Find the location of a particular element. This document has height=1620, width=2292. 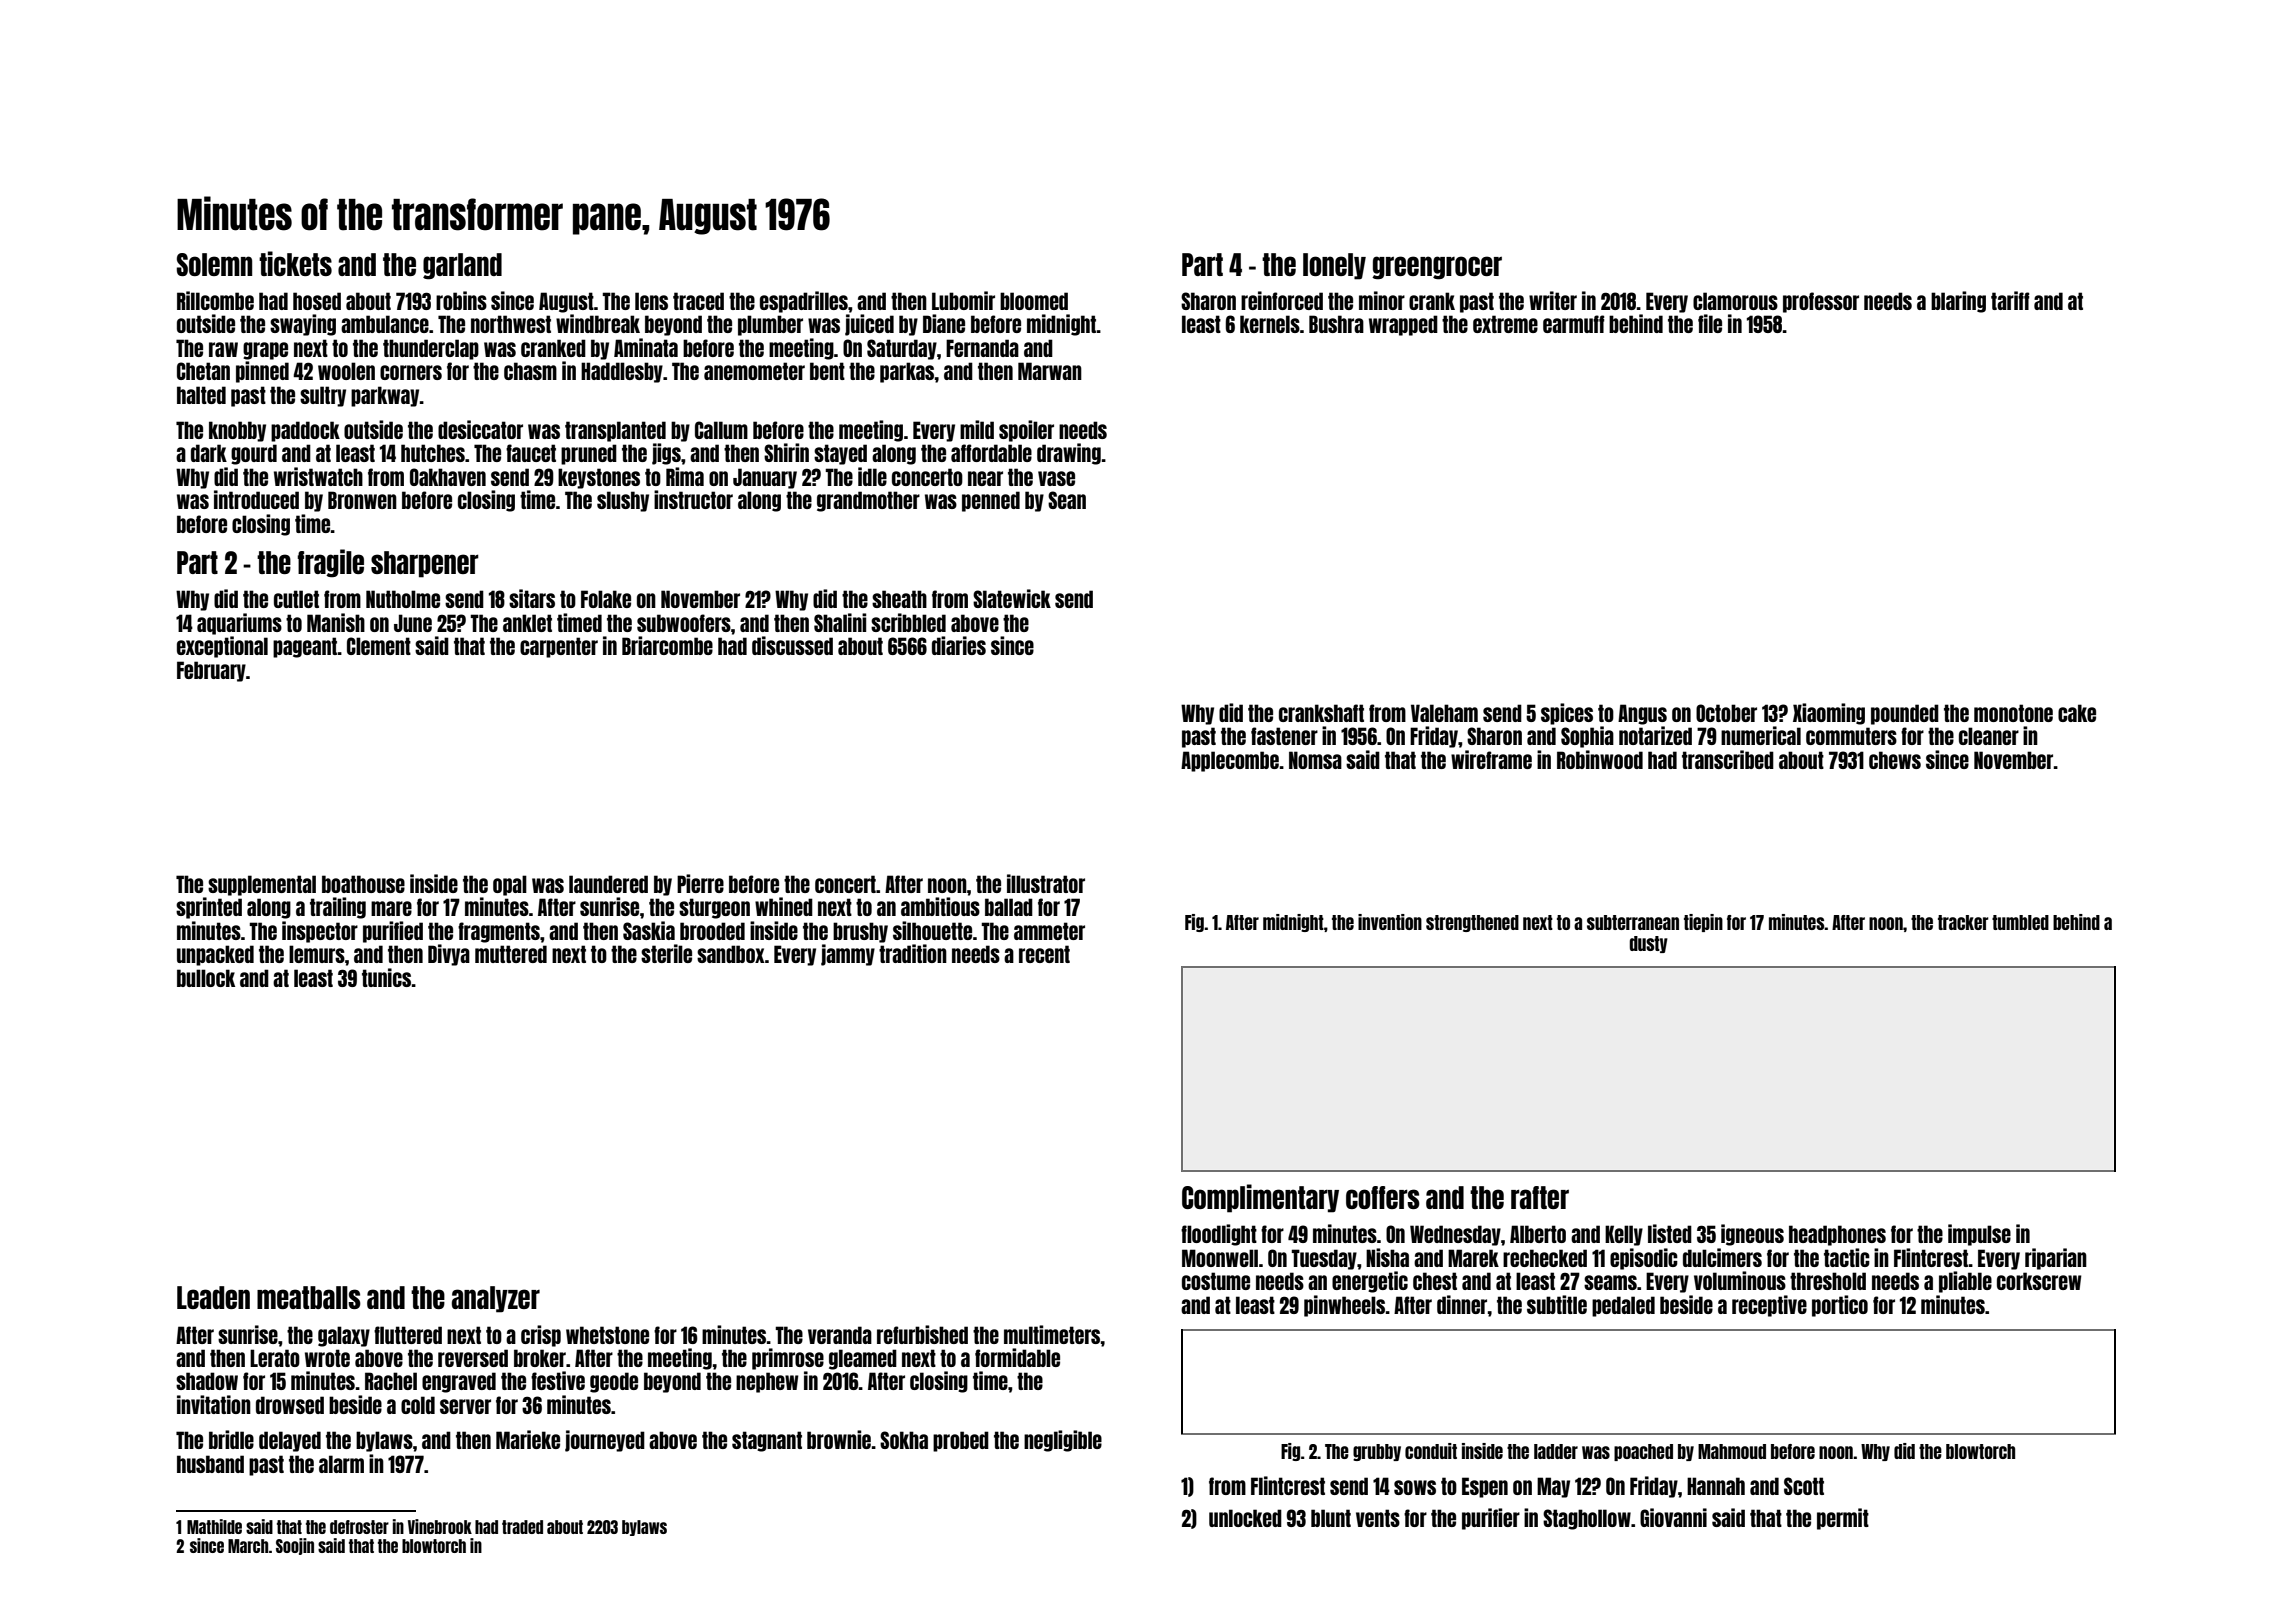

unlocked is located at coordinates (1245, 1518).
